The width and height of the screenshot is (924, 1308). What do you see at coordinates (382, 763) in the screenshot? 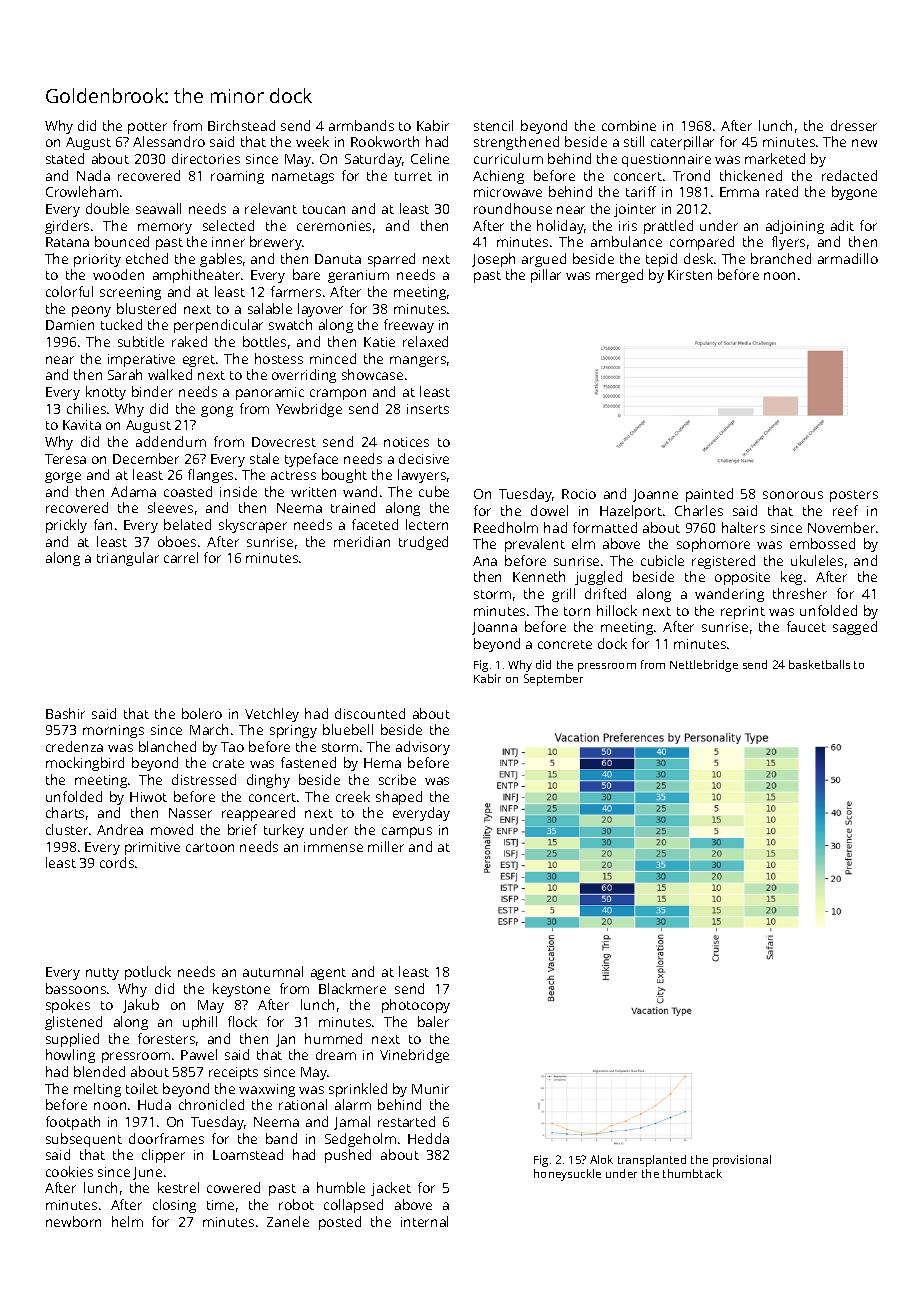
I see `Hema` at bounding box center [382, 763].
